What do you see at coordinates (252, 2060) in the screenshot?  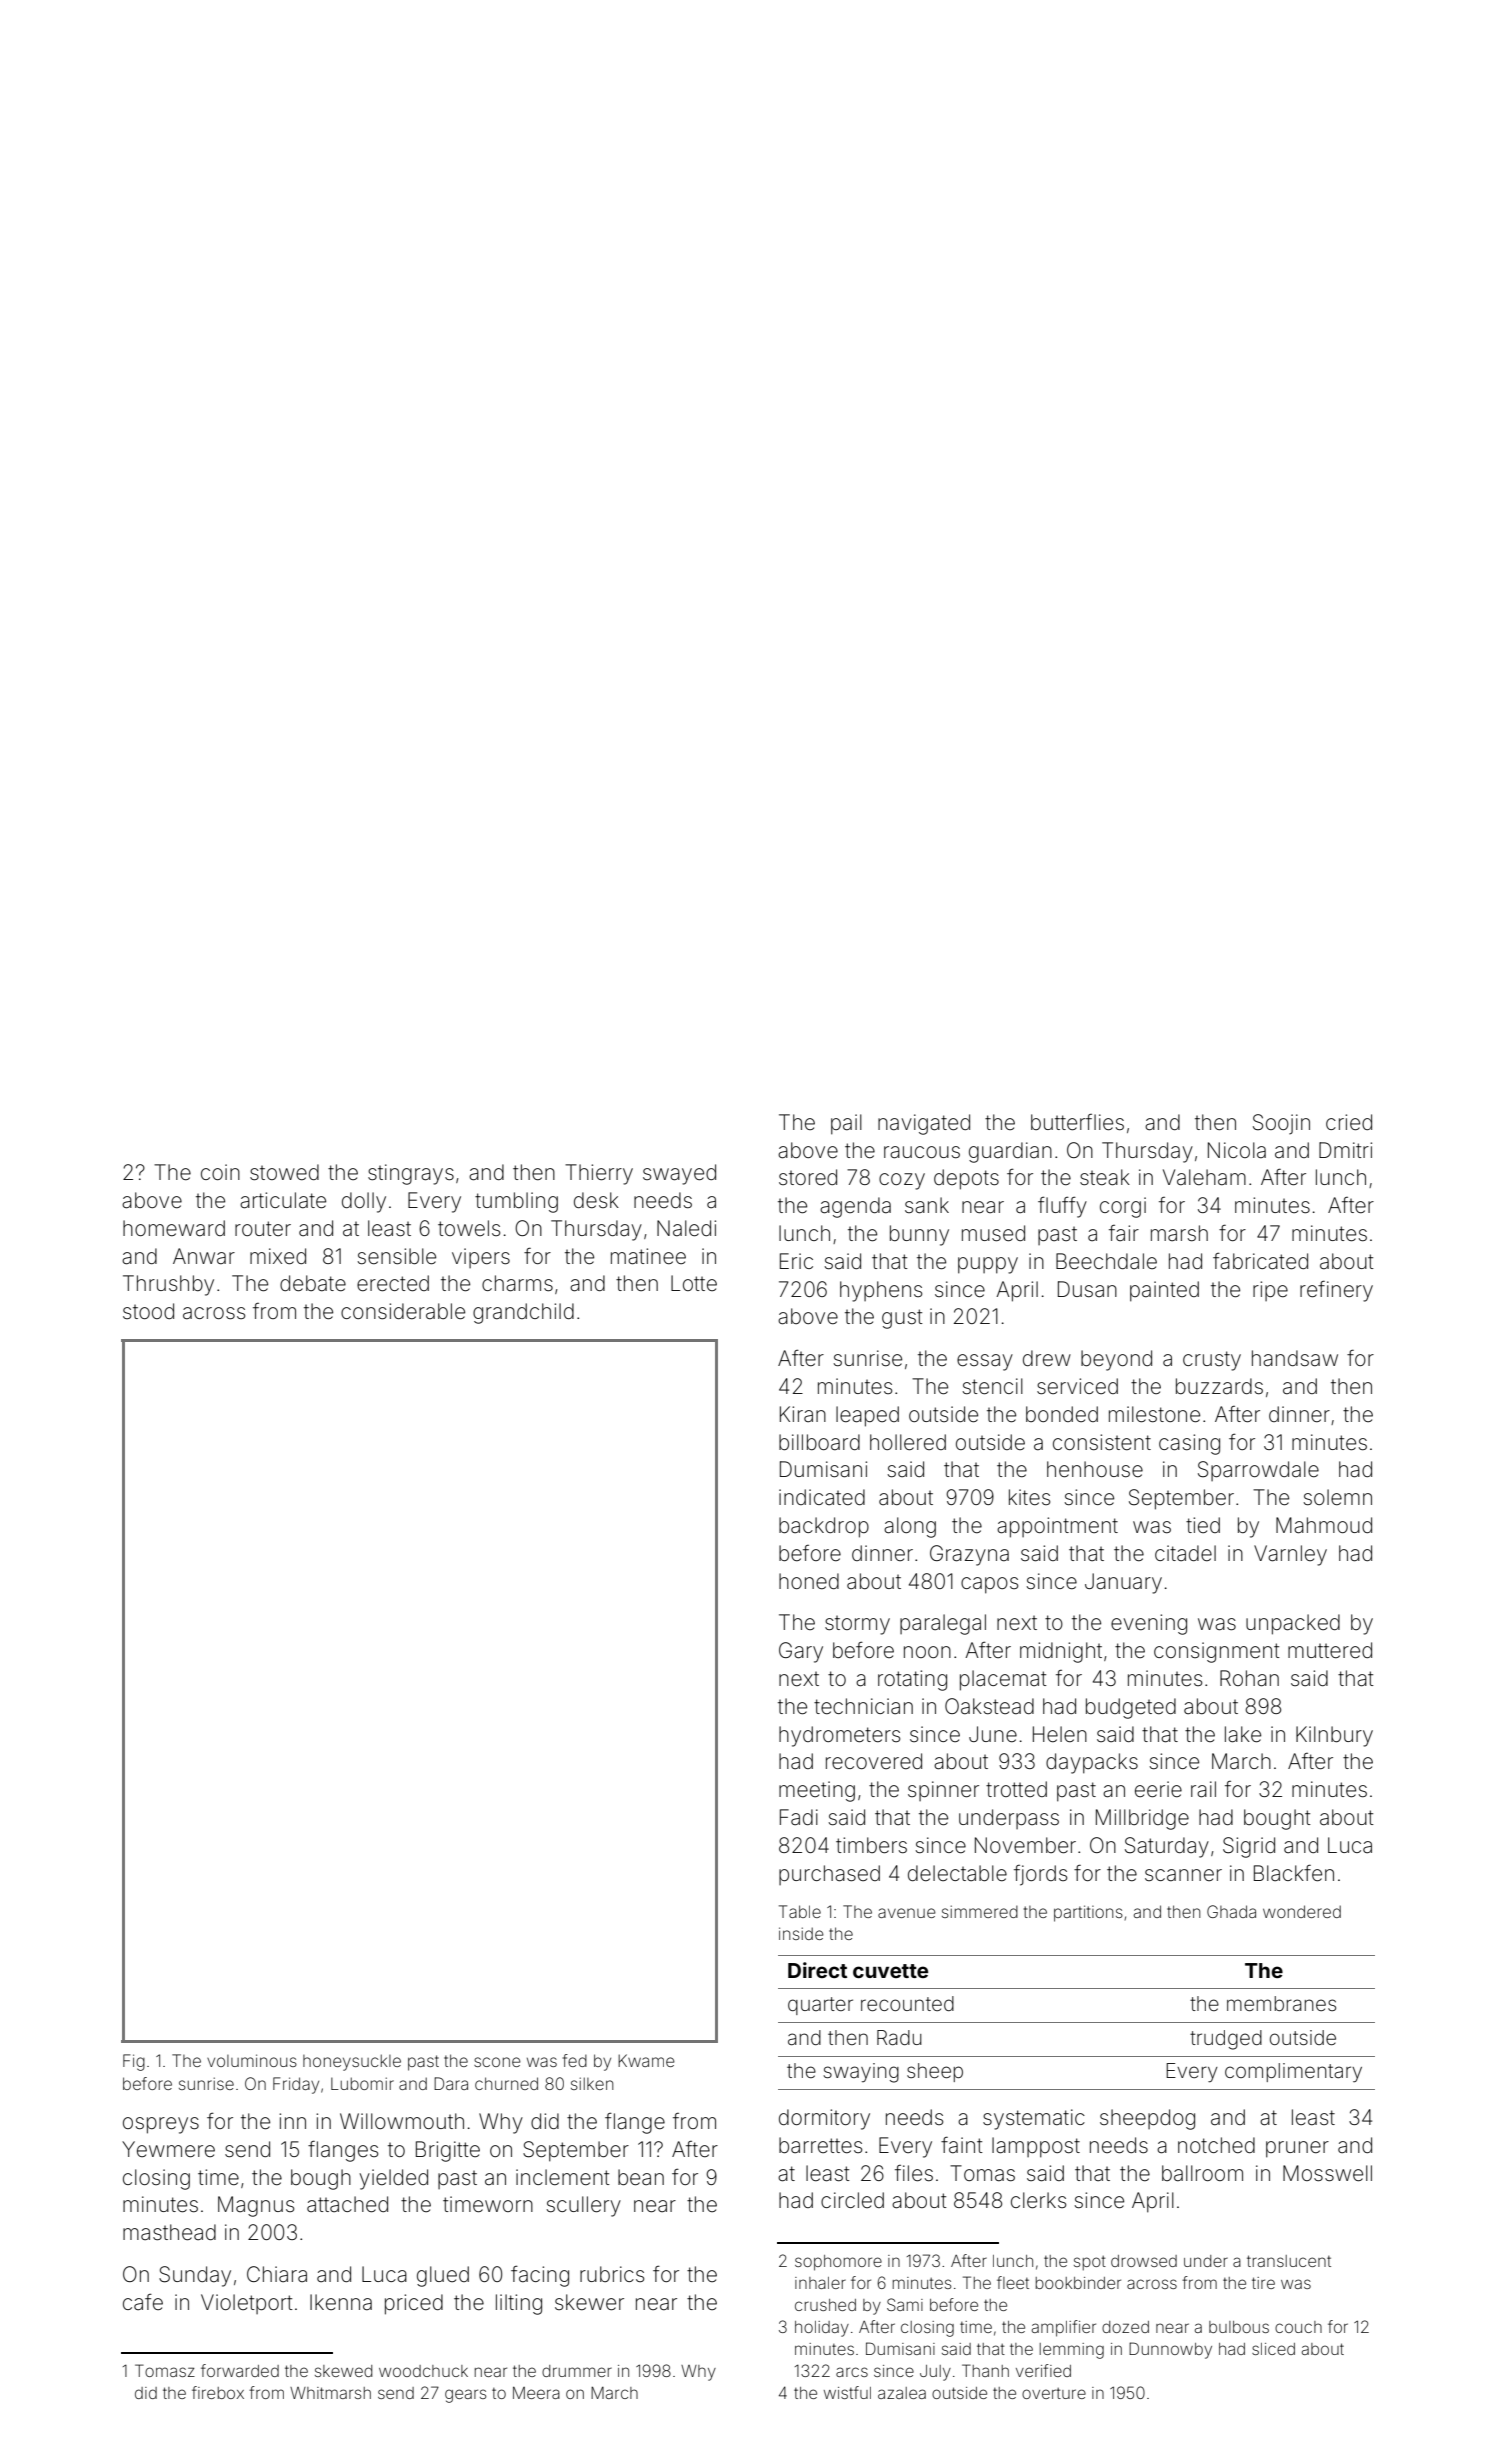 I see `voluminous` at bounding box center [252, 2060].
